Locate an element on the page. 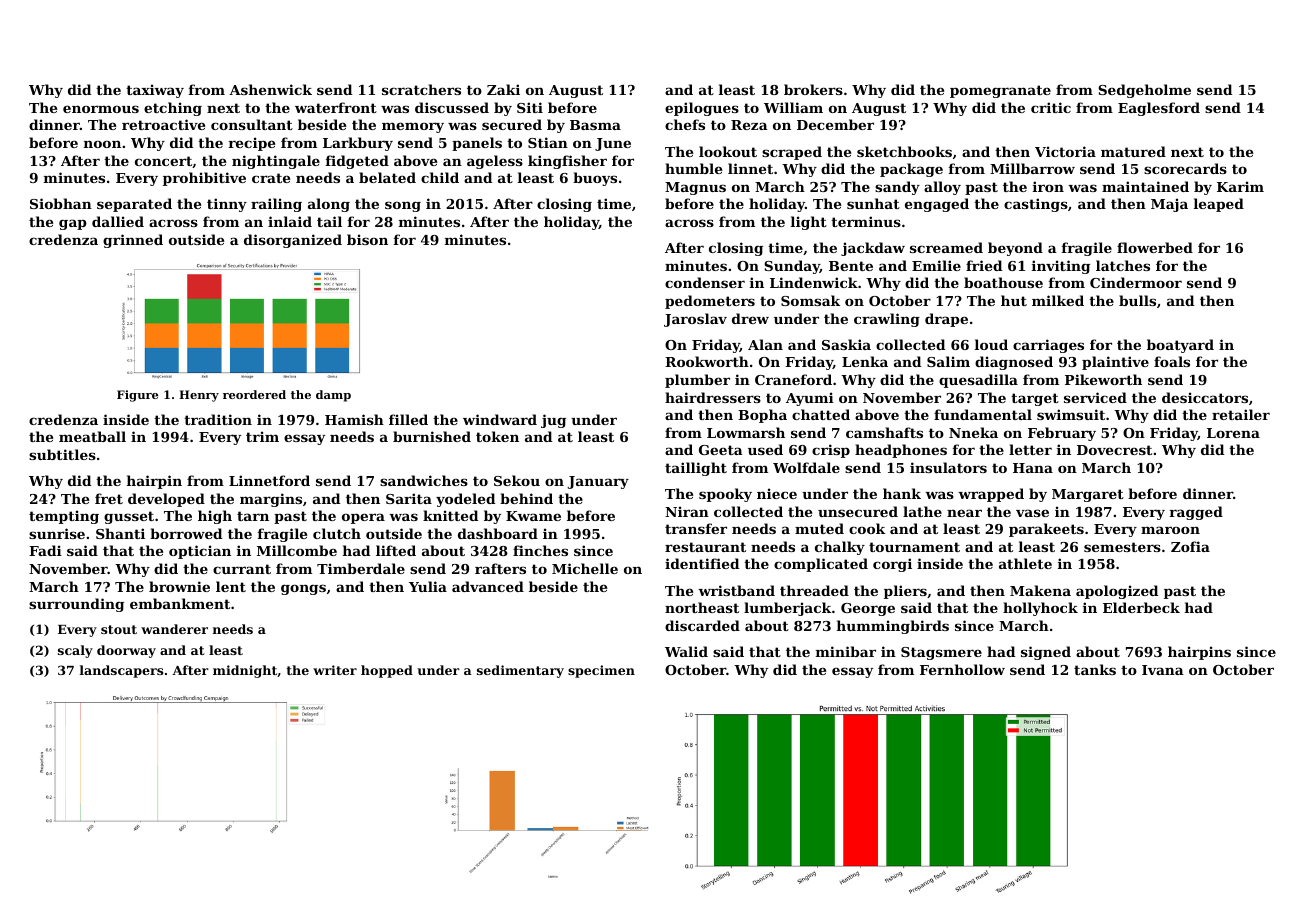 This image has width=1308, height=924. Wolfdale is located at coordinates (806, 467).
